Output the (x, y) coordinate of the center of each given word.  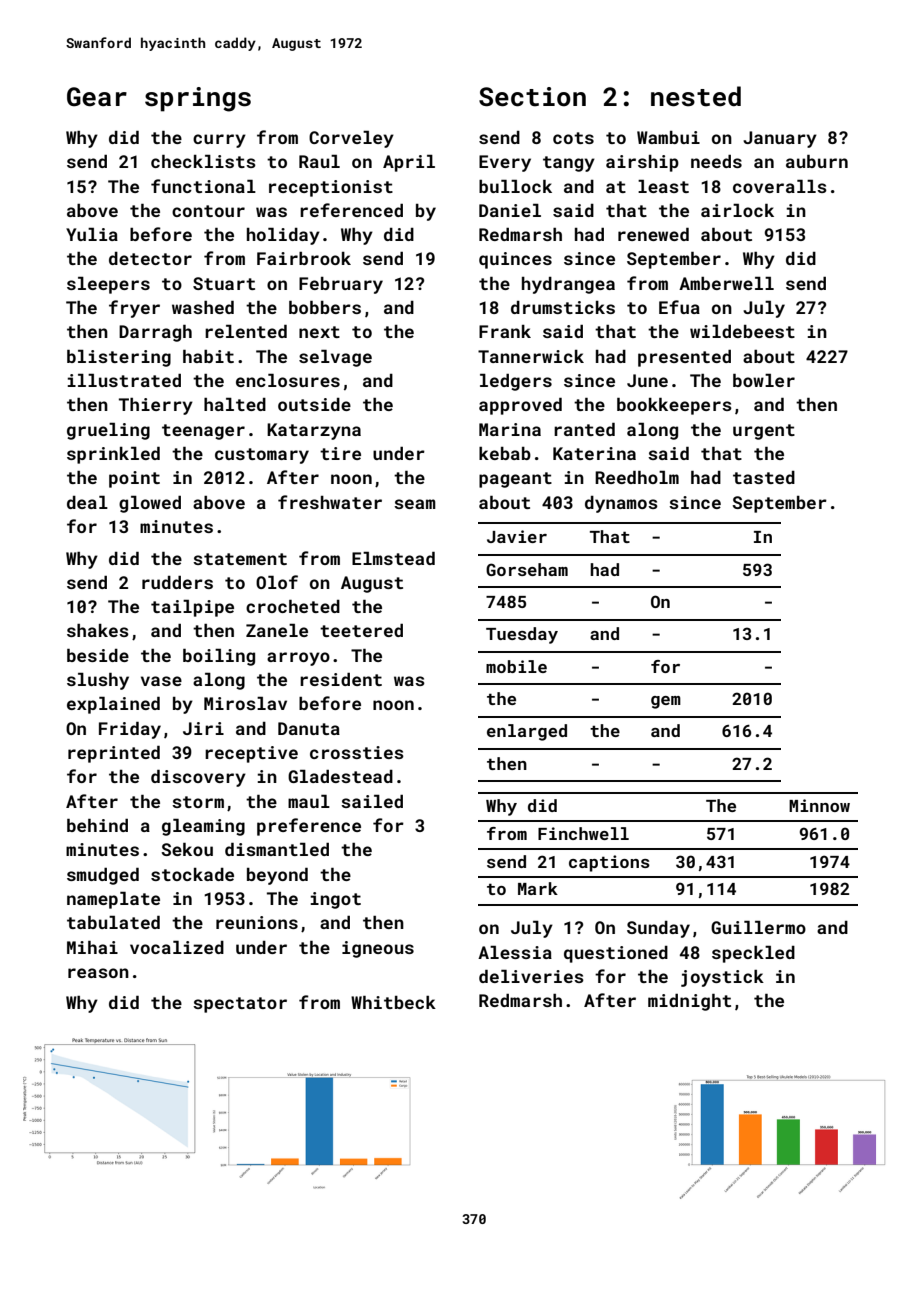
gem (666, 702)
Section (532, 97)
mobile (516, 666)
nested (696, 96)
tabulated (113, 922)
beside (98, 655)
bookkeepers (674, 406)
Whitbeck (393, 1002)
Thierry (156, 406)
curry (219, 141)
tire (340, 453)
